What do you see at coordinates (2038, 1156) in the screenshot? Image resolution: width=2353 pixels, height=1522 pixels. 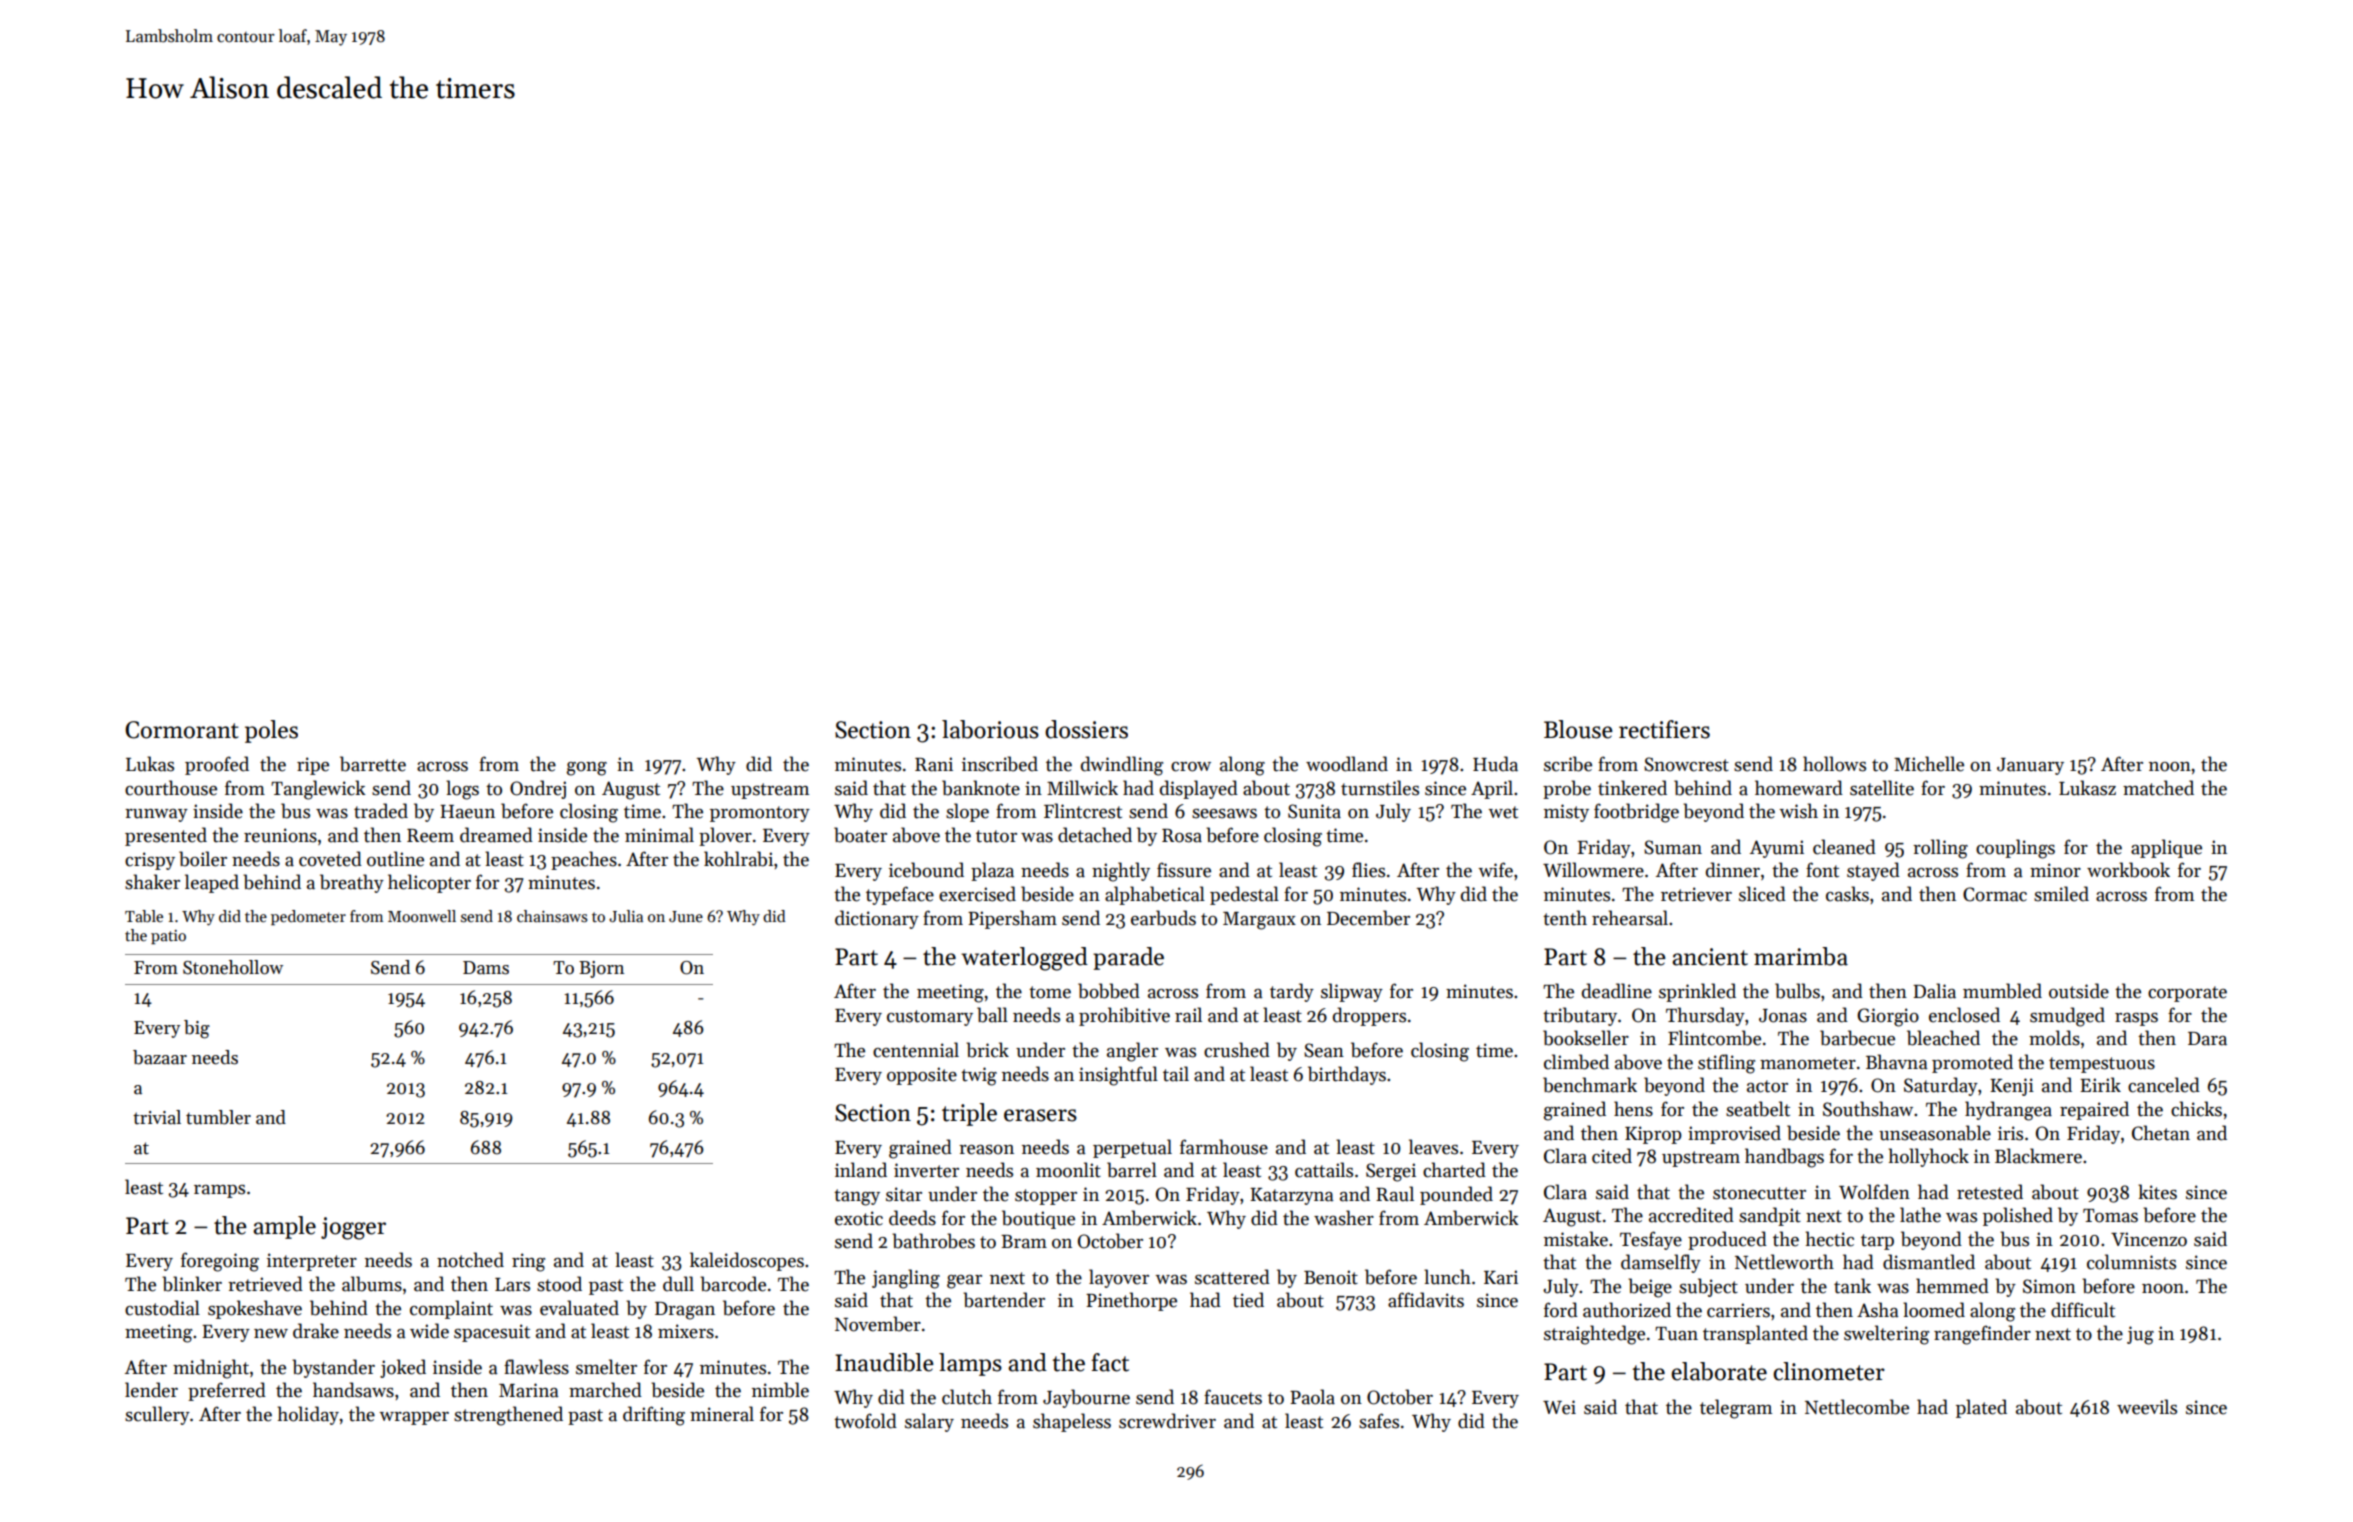 I see `Blackmere` at bounding box center [2038, 1156].
